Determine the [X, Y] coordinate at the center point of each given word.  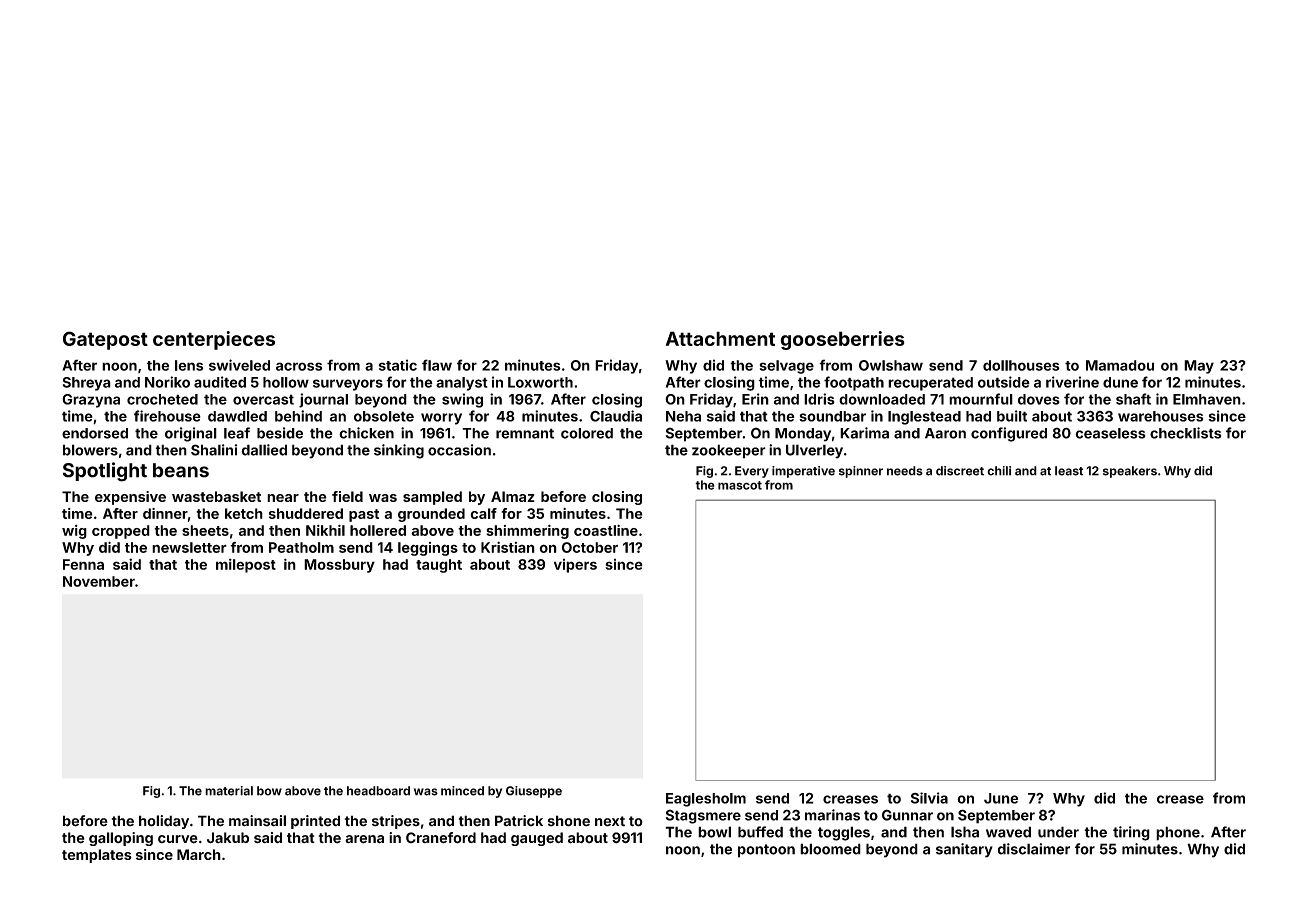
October [590, 547]
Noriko [167, 382]
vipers [575, 566]
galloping [121, 839]
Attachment [720, 338]
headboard [378, 791]
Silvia [929, 798]
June [1001, 798]
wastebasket [216, 496]
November [99, 581]
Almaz [513, 496]
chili [999, 471]
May [1199, 367]
